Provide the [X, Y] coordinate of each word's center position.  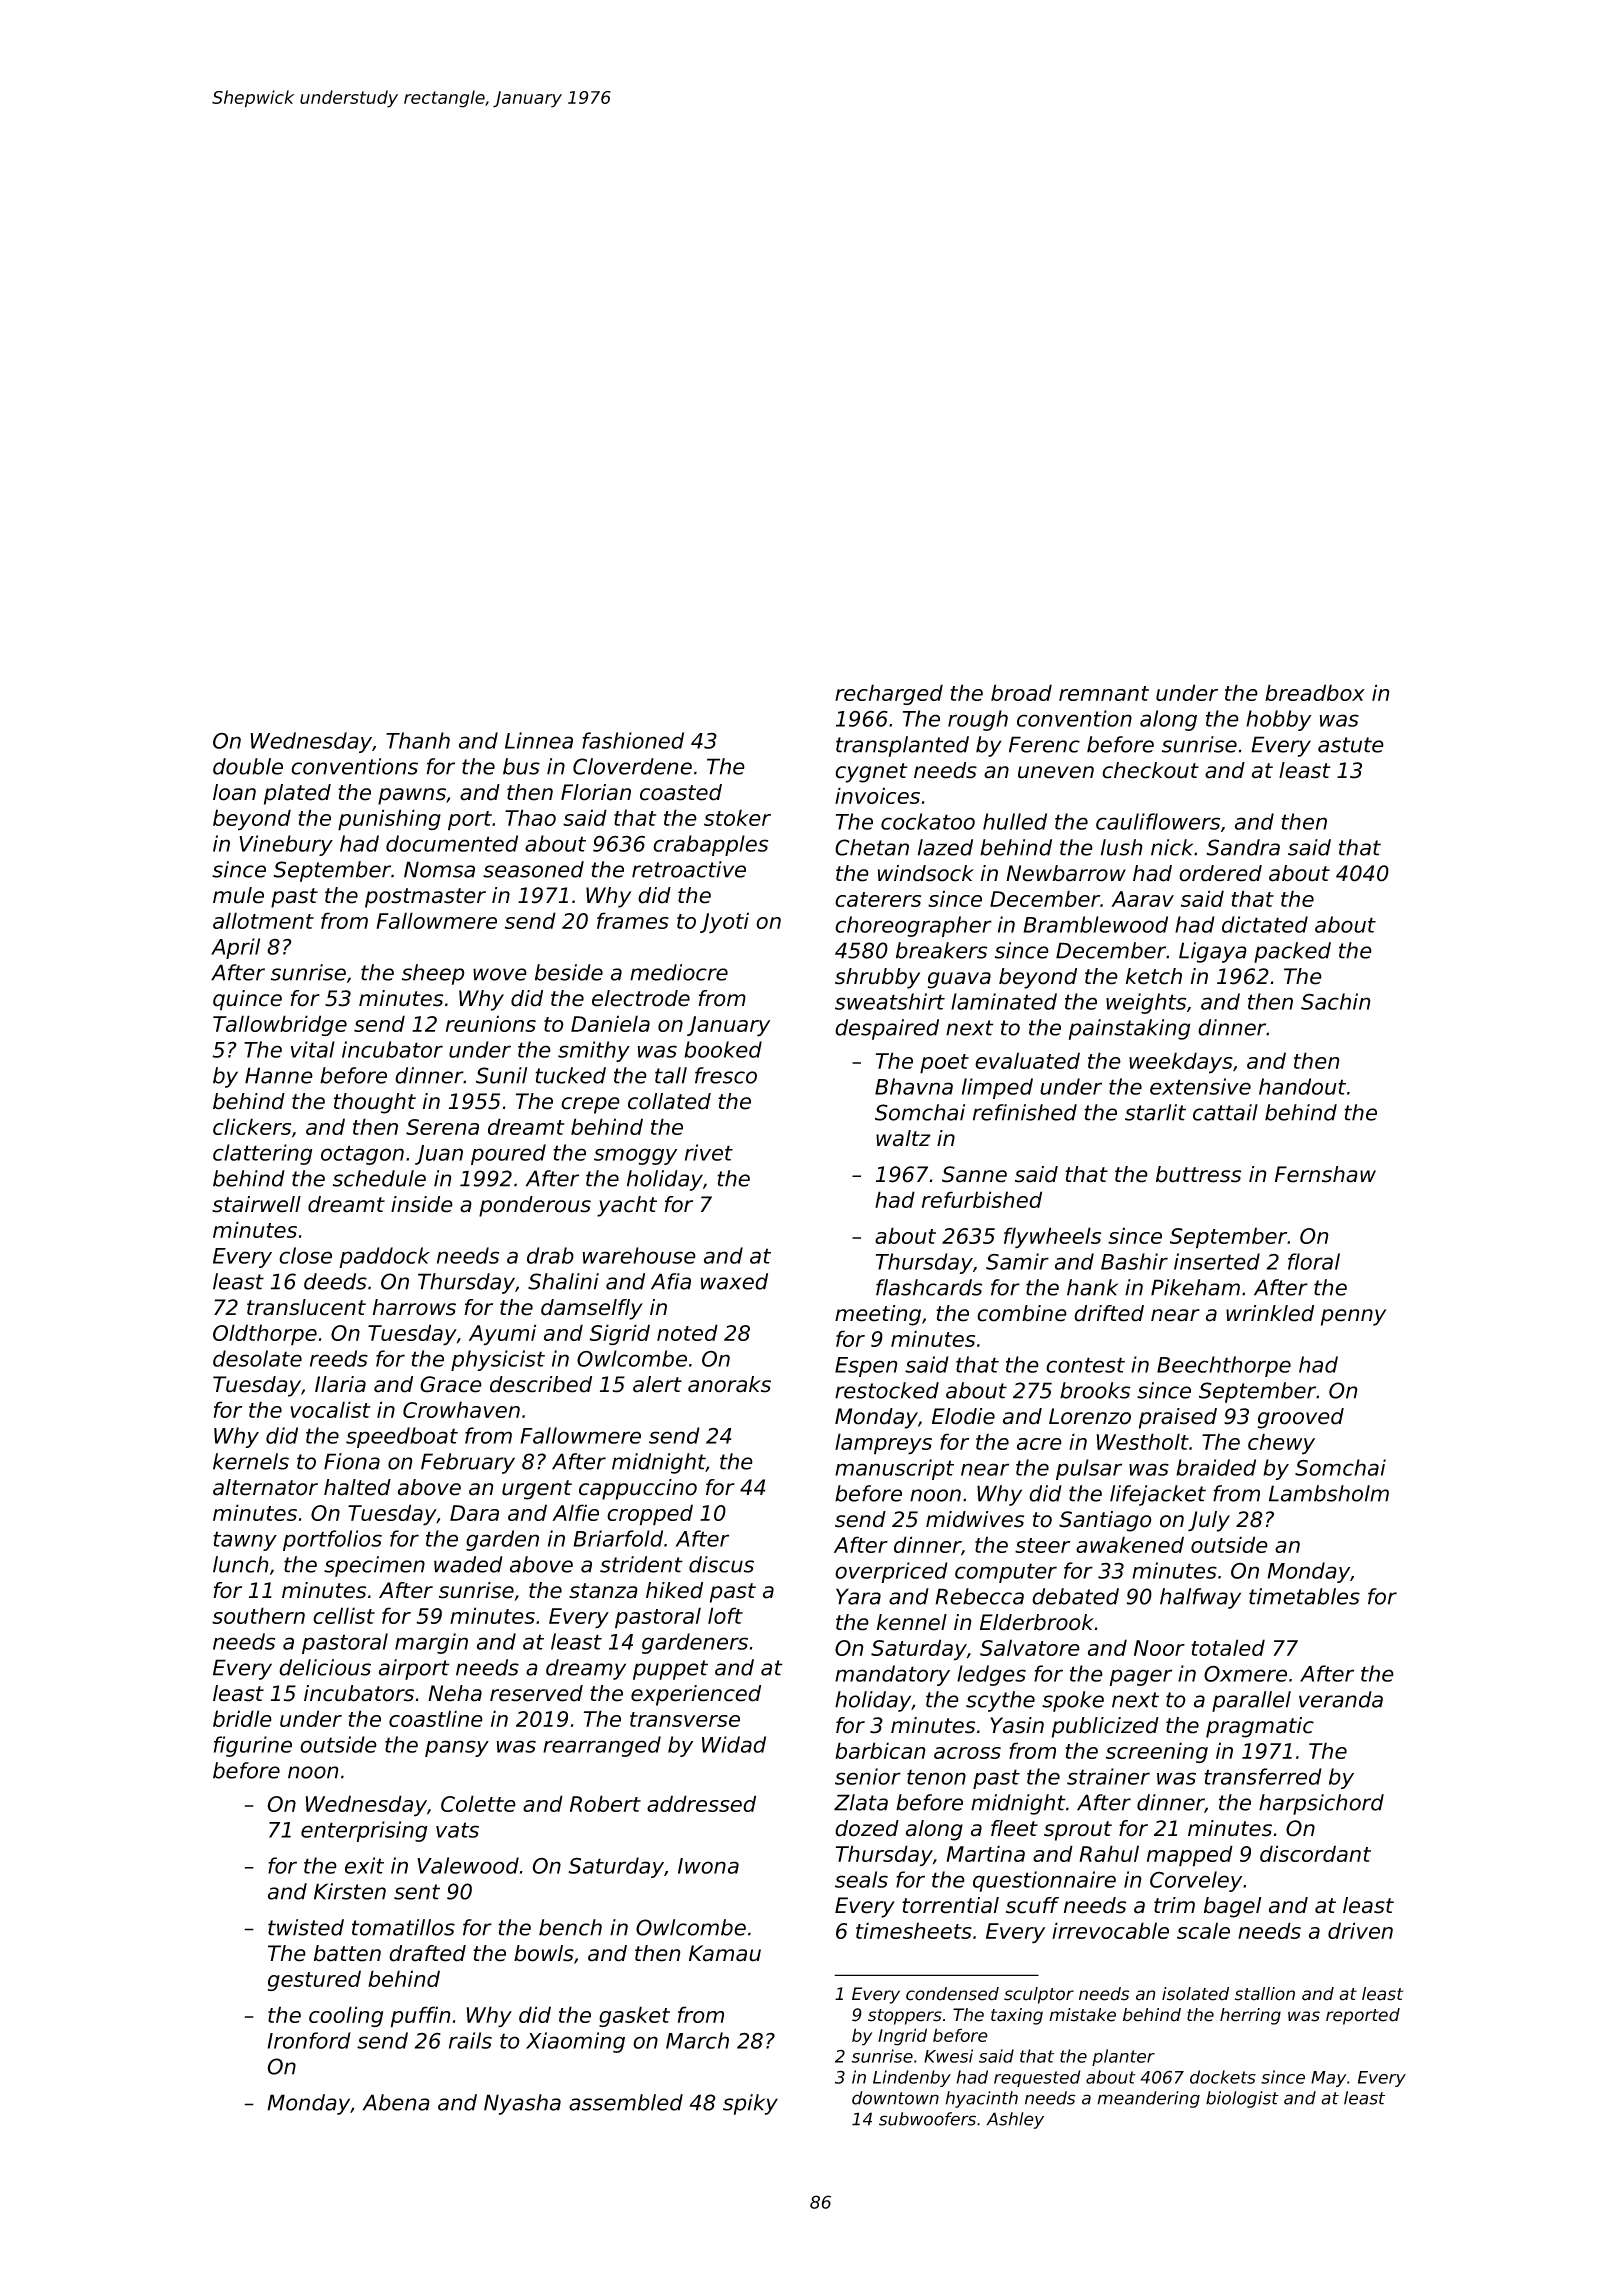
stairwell [256, 1204]
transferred [1263, 1776]
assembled [626, 2102]
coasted [681, 792]
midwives [975, 1519]
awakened [1130, 1544]
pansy [457, 1748]
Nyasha [522, 2104]
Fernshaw [1325, 1174]
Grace [451, 1384]
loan [234, 792]
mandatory [892, 1675]
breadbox [1315, 692]
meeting [878, 1315]
